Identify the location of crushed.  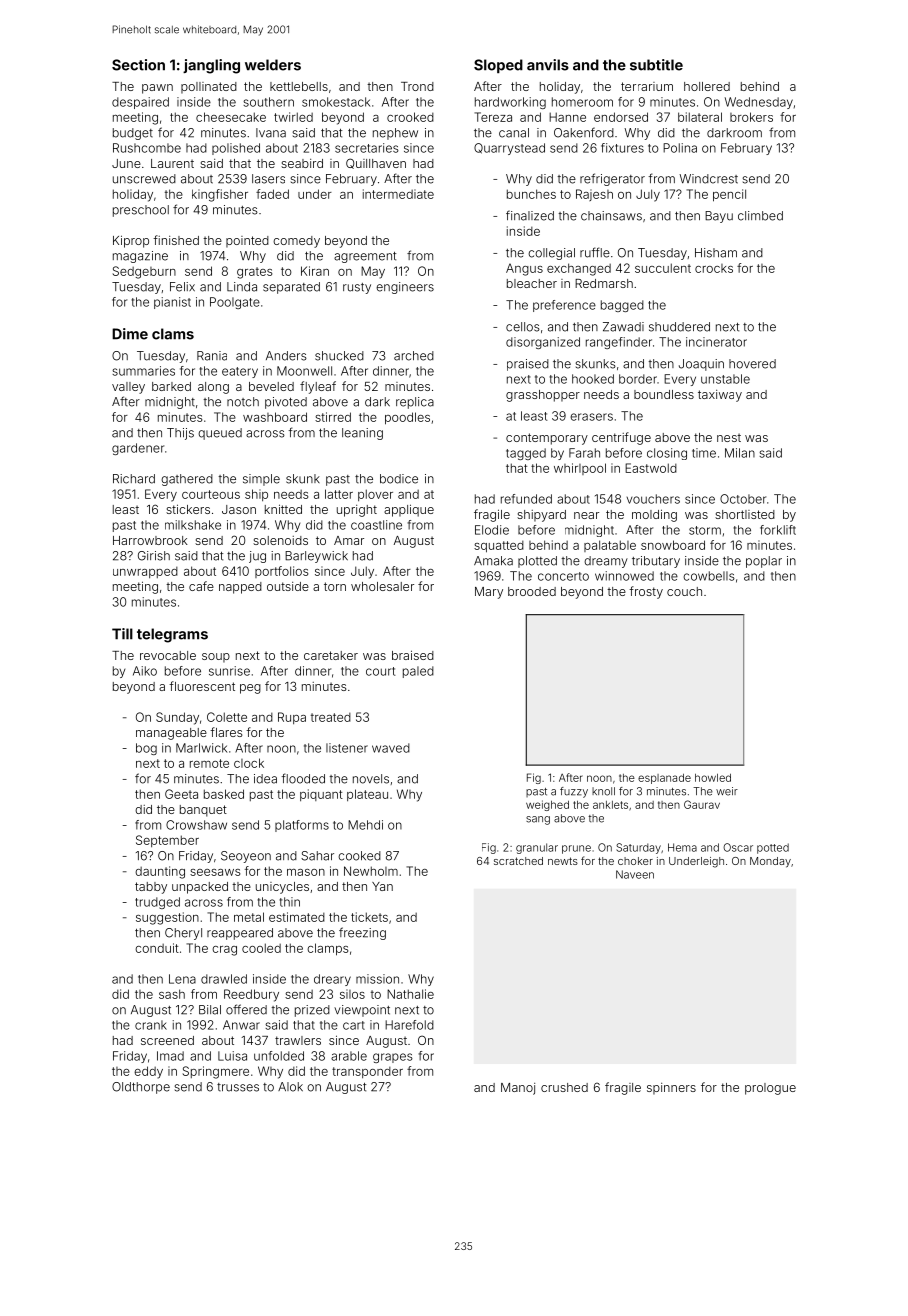
(564, 1087).
